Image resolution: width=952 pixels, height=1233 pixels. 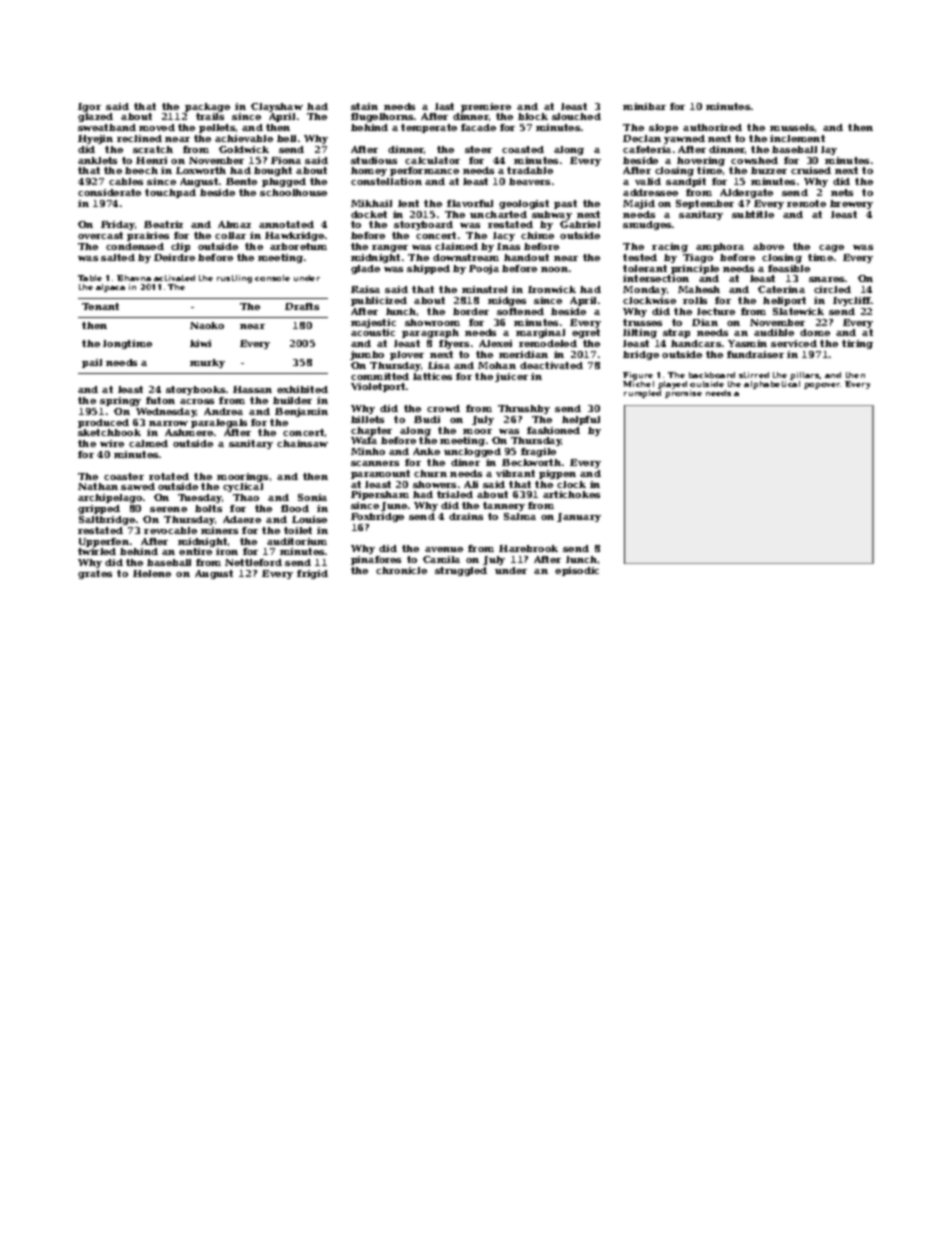 I want to click on trialed, so click(x=455, y=494).
